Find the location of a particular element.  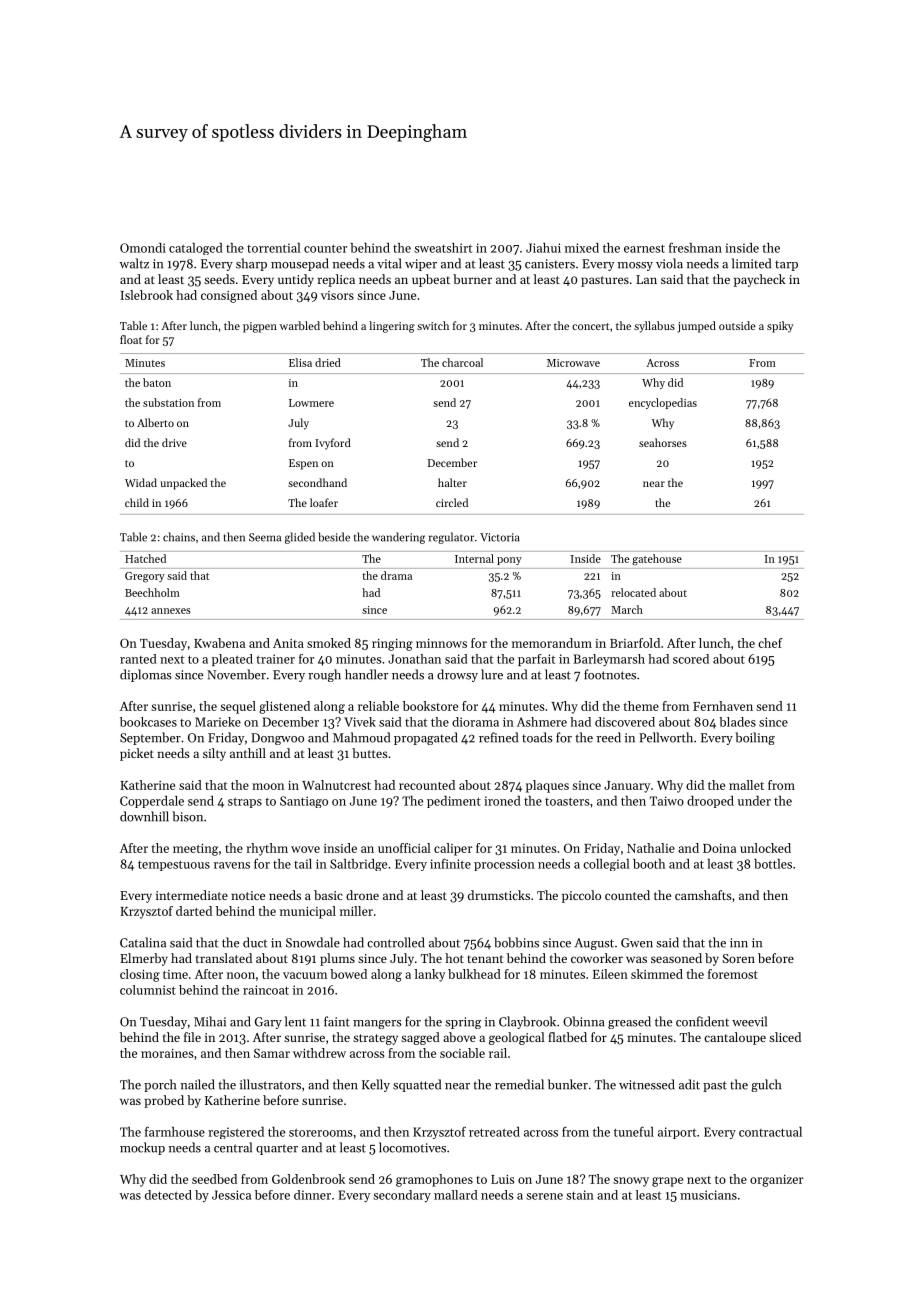

Jessica is located at coordinates (231, 1195).
